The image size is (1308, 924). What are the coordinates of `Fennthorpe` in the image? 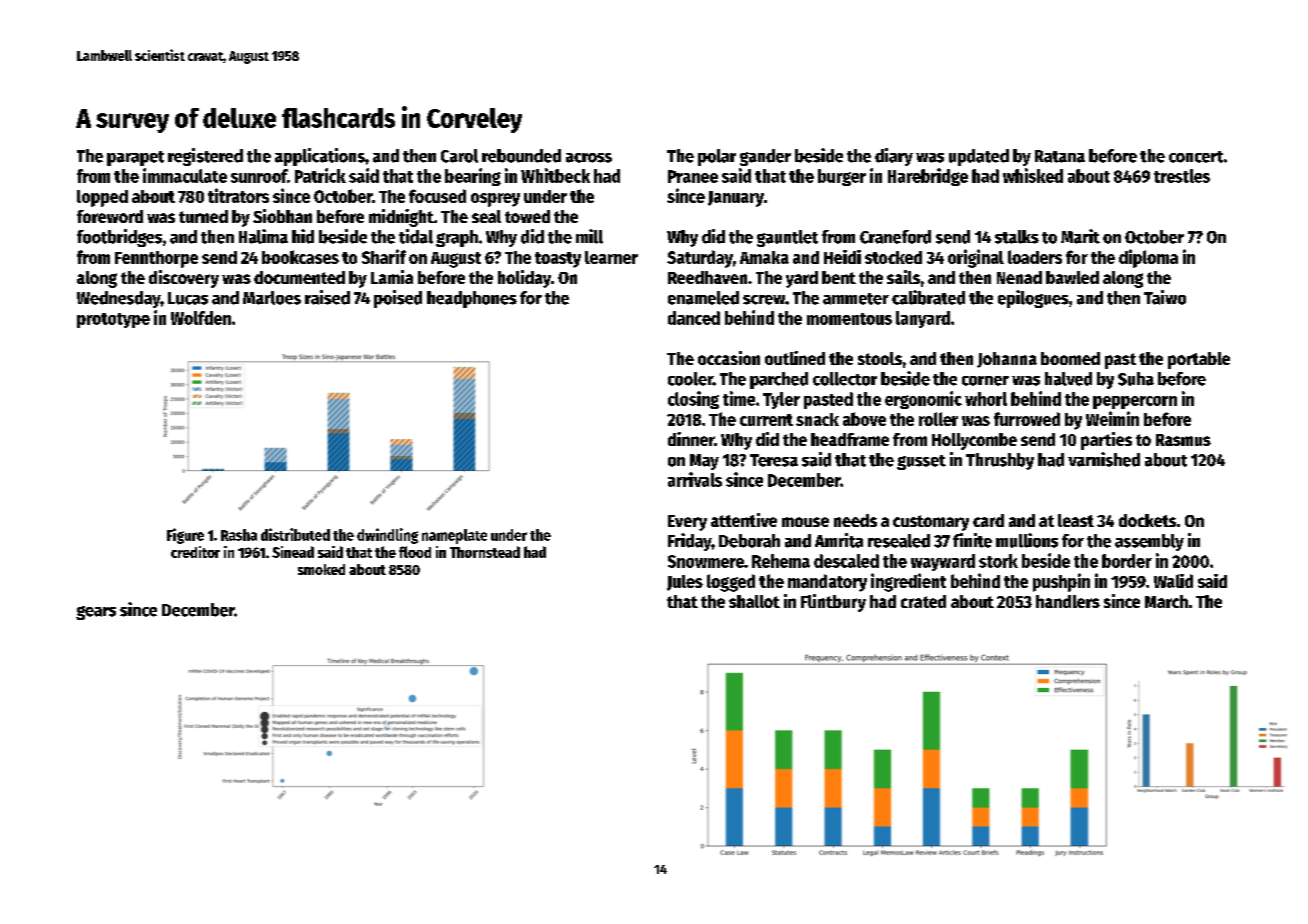 It's located at (156, 259).
